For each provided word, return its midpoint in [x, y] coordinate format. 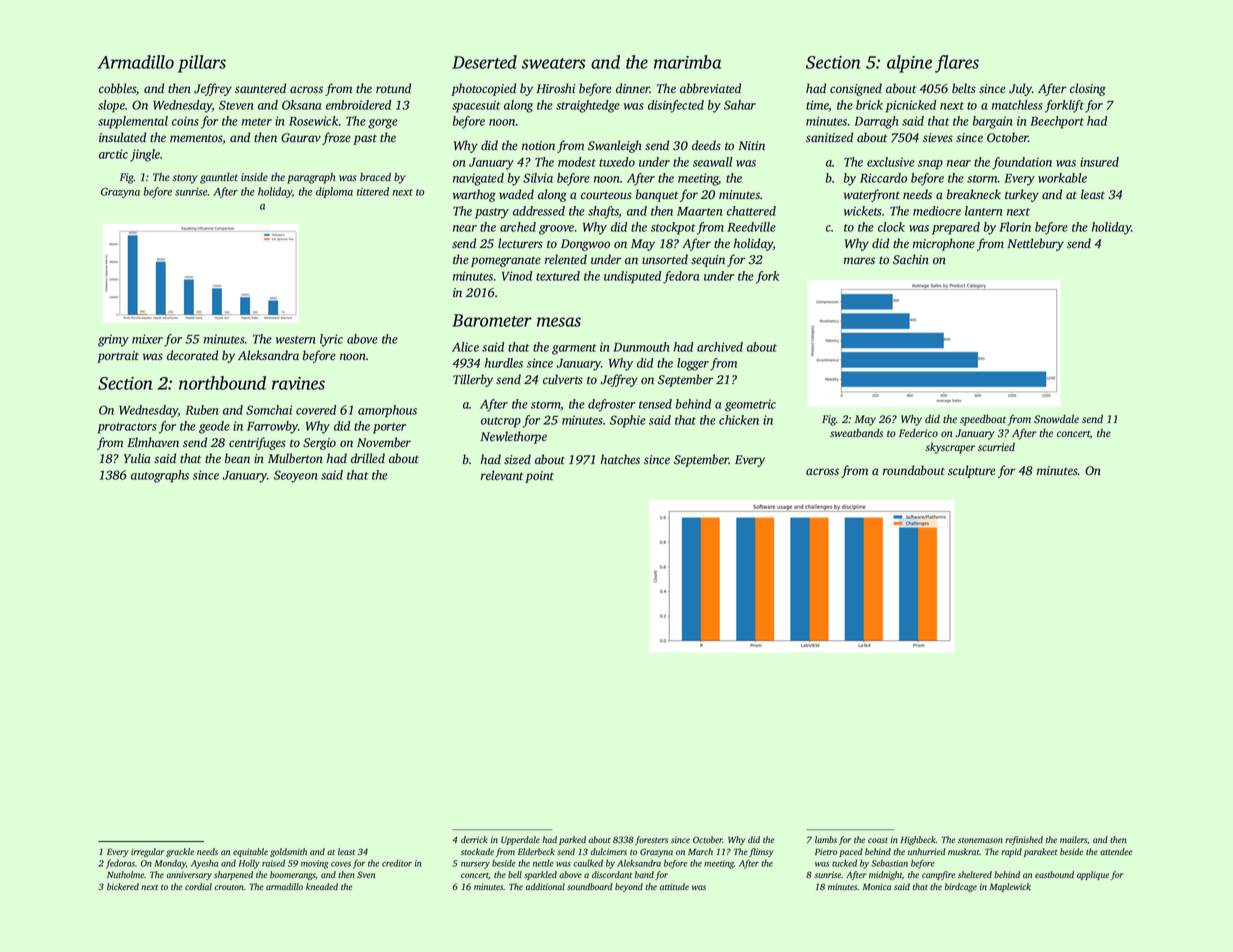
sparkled [540, 875]
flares [957, 64]
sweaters [554, 63]
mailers [1073, 839]
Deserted [484, 62]
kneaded [322, 886]
